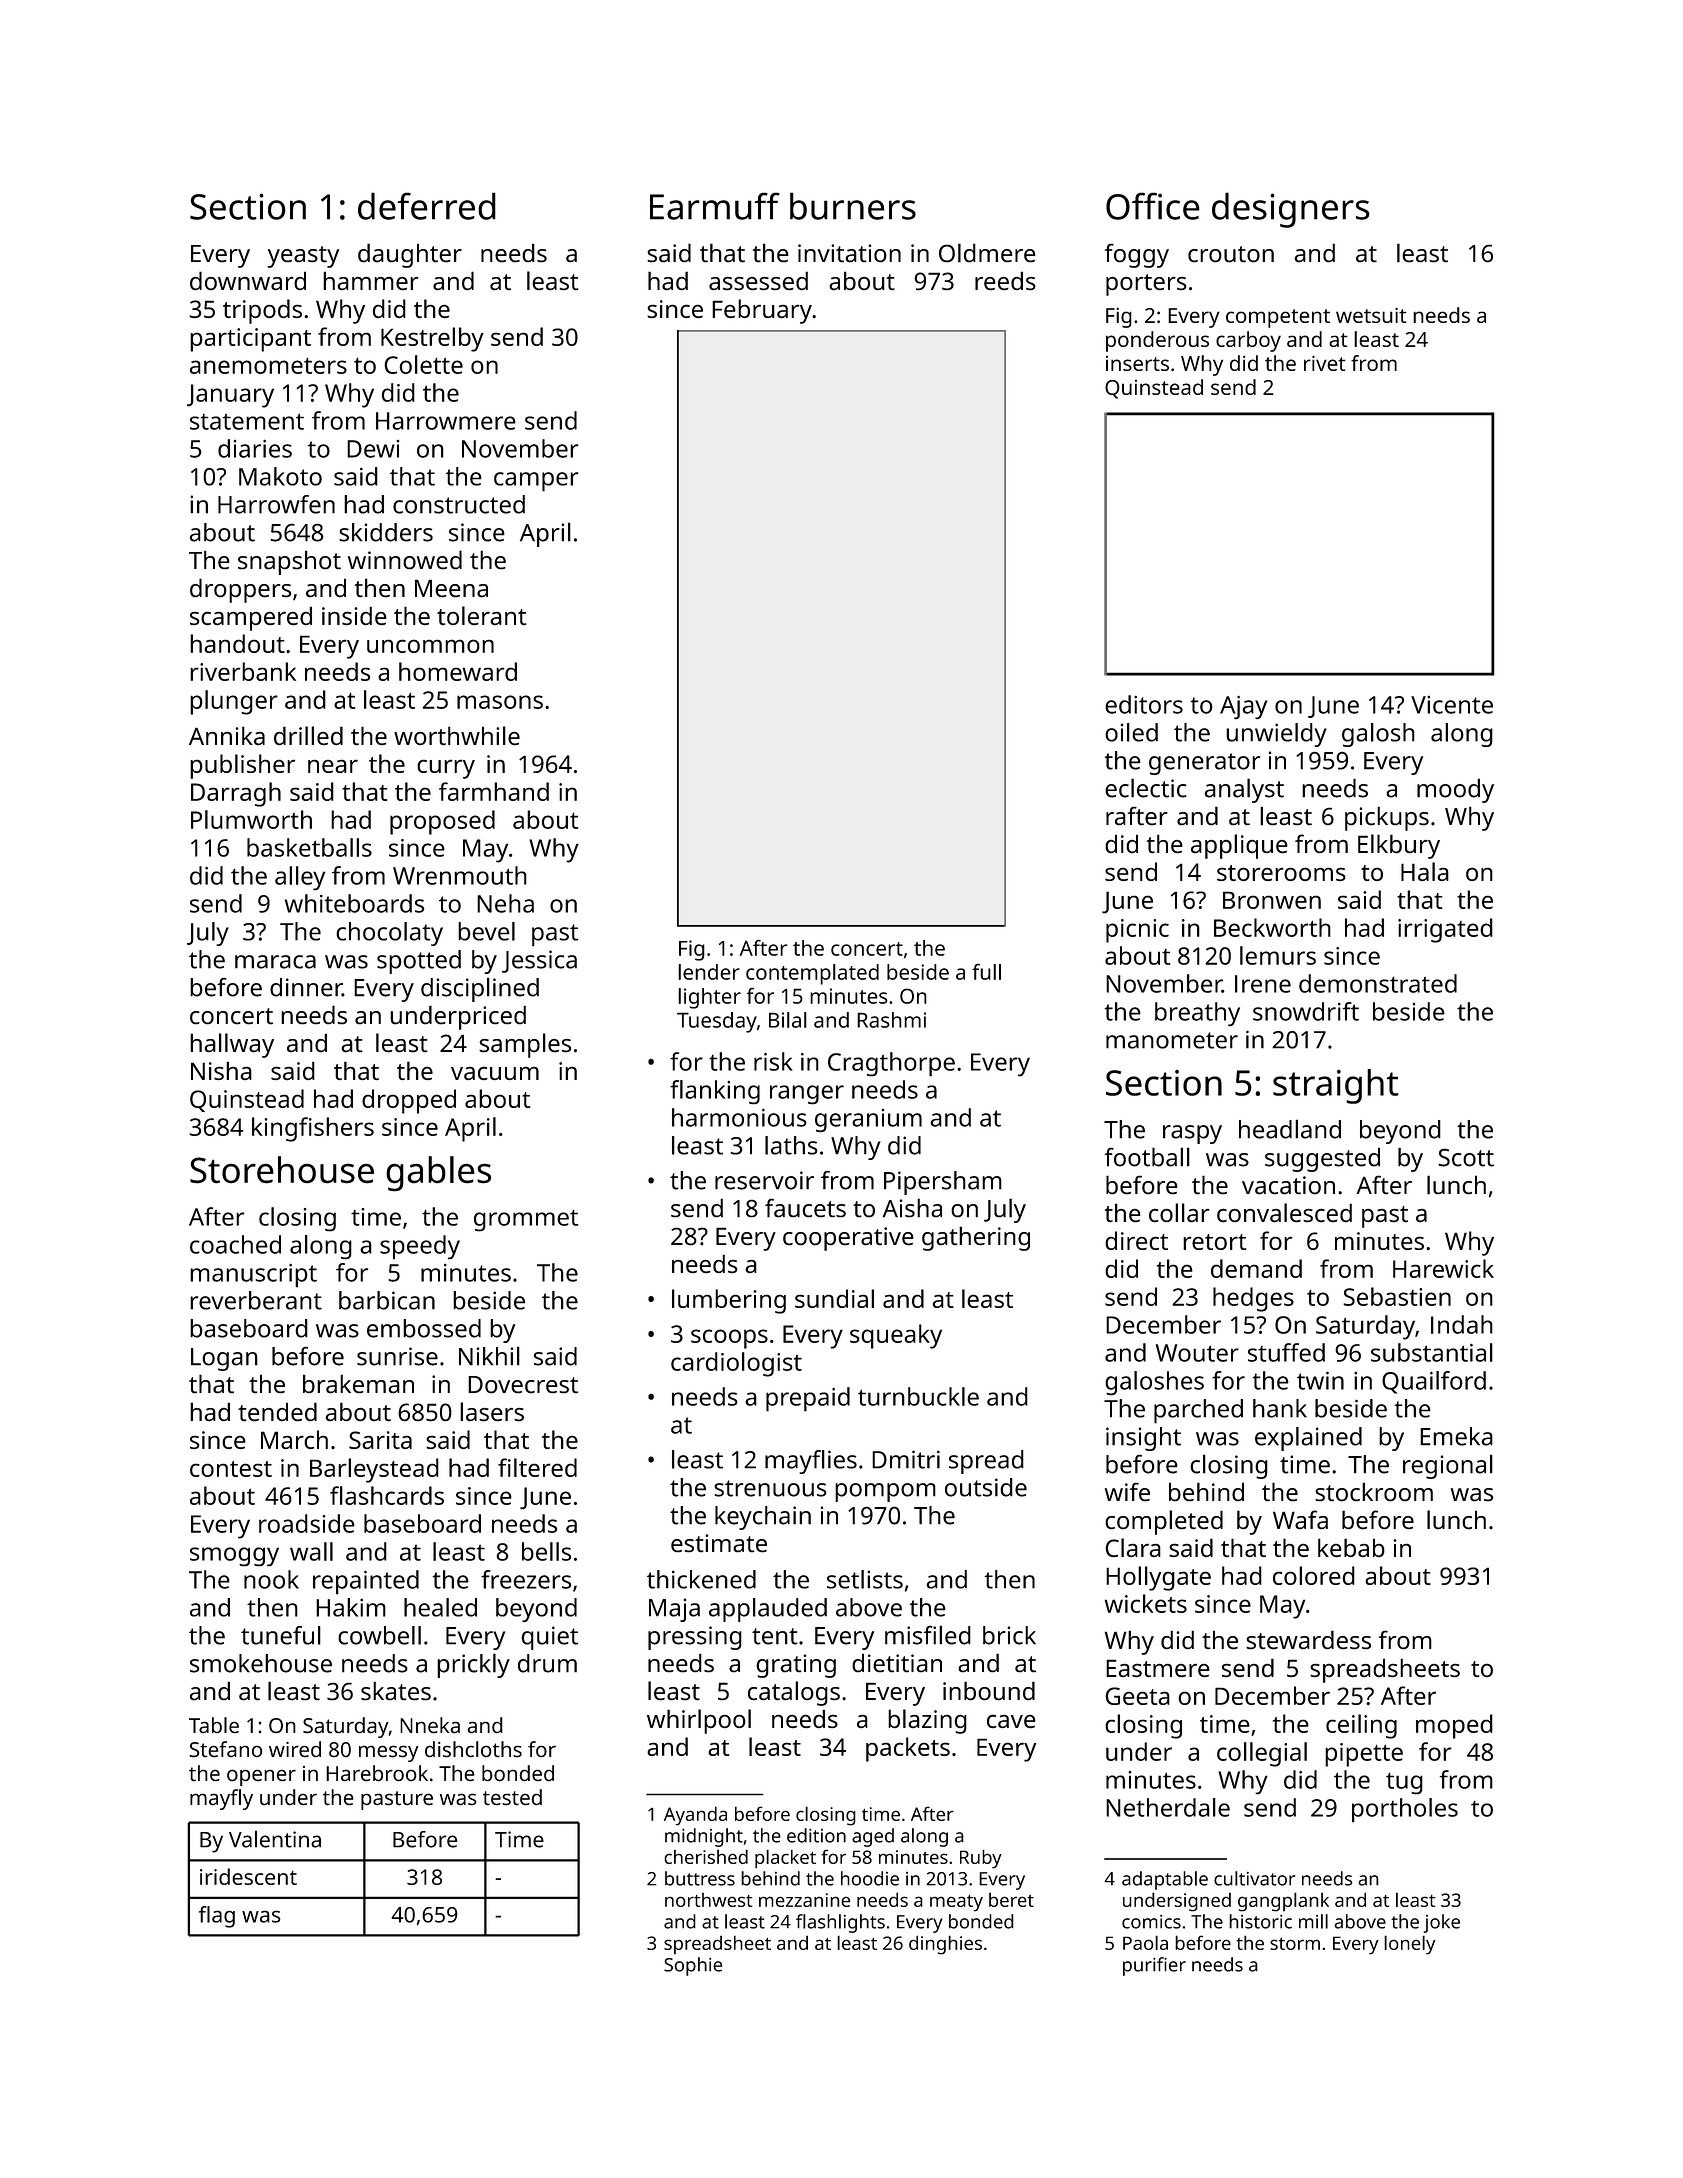 Image resolution: width=1683 pixels, height=2178 pixels. What do you see at coordinates (1452, 705) in the image?
I see `Vicente` at bounding box center [1452, 705].
